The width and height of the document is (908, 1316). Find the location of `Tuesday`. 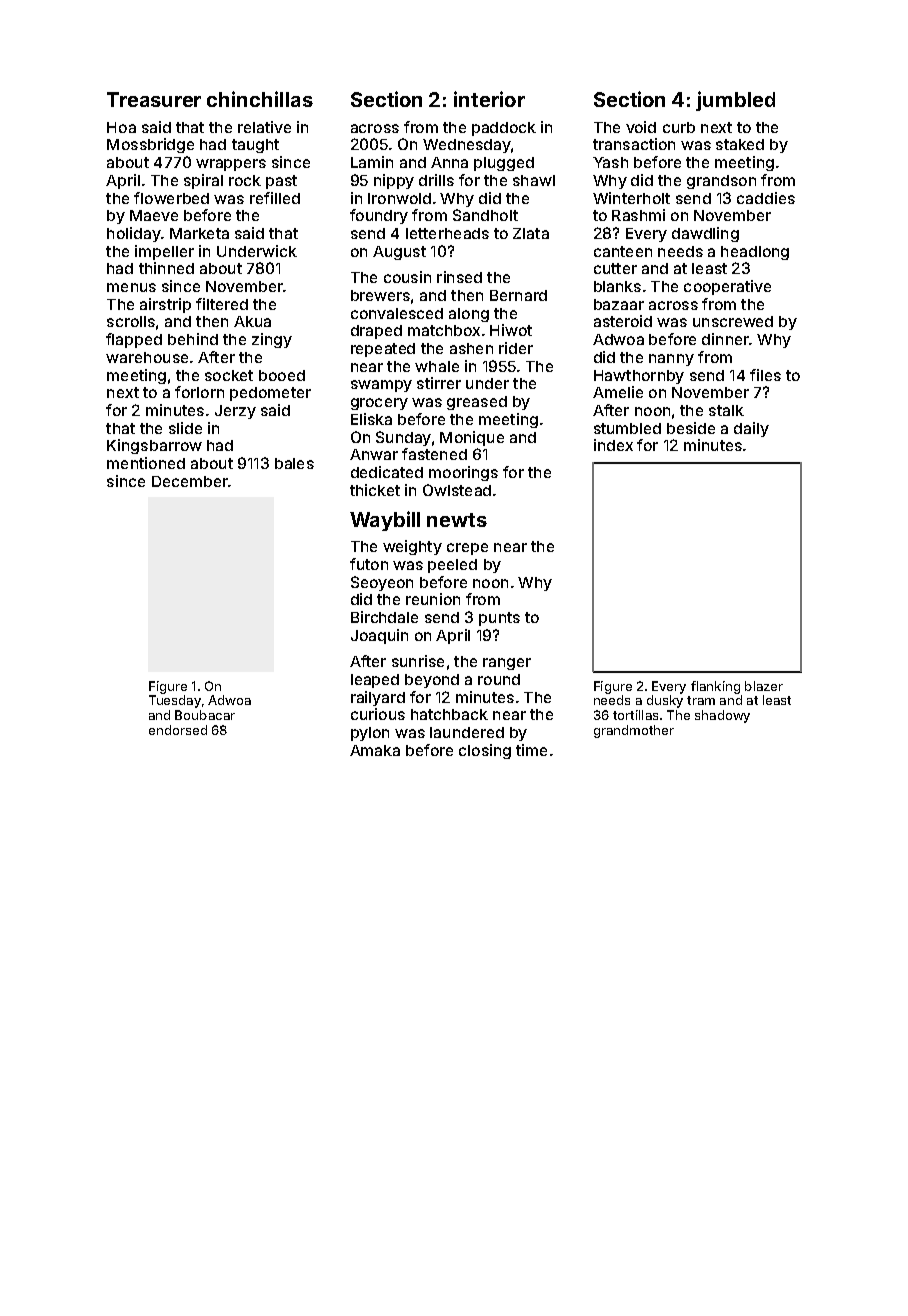

Tuesday is located at coordinates (175, 701).
